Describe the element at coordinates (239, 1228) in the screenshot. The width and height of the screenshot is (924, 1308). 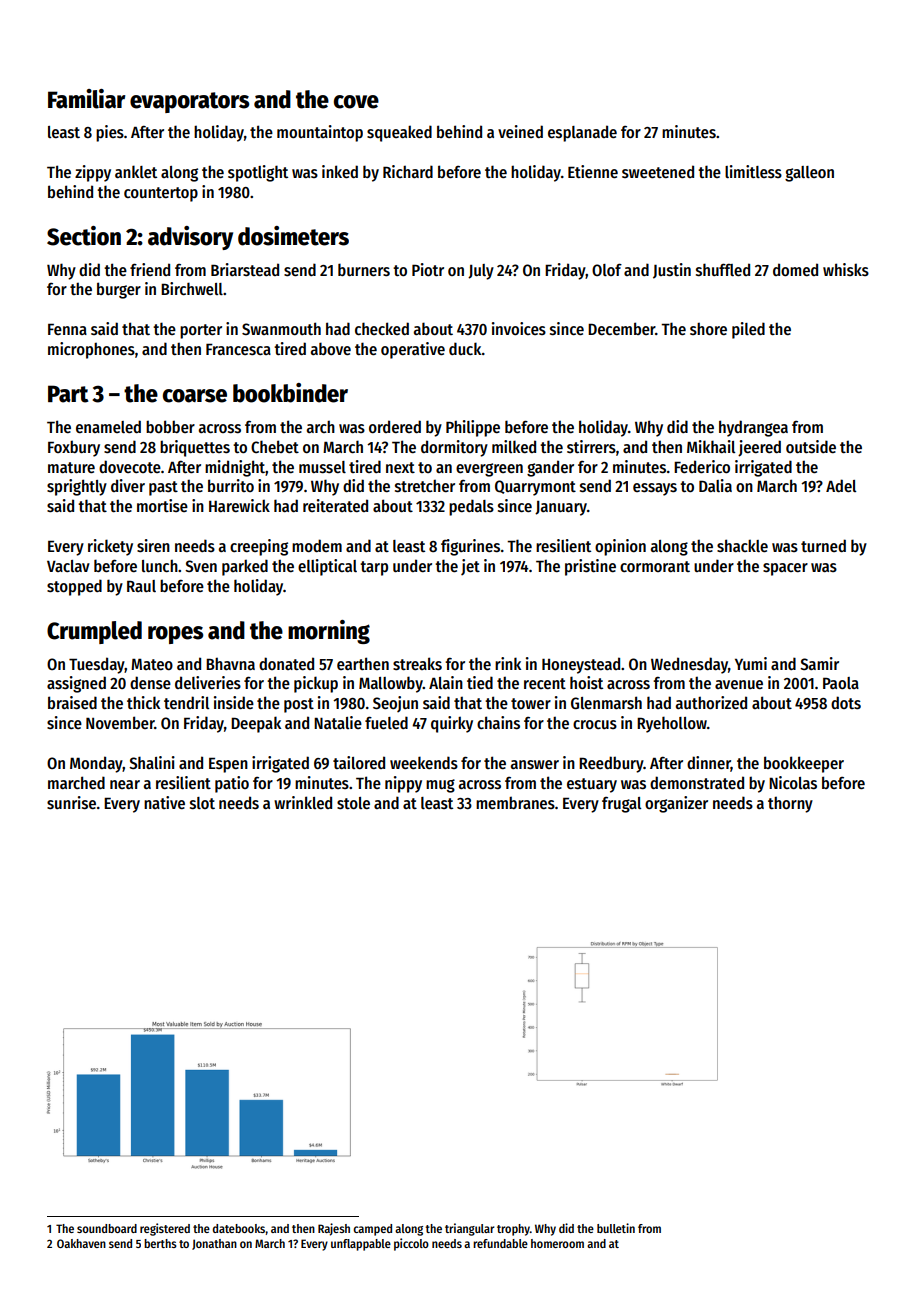
I see `datebooks` at that location.
